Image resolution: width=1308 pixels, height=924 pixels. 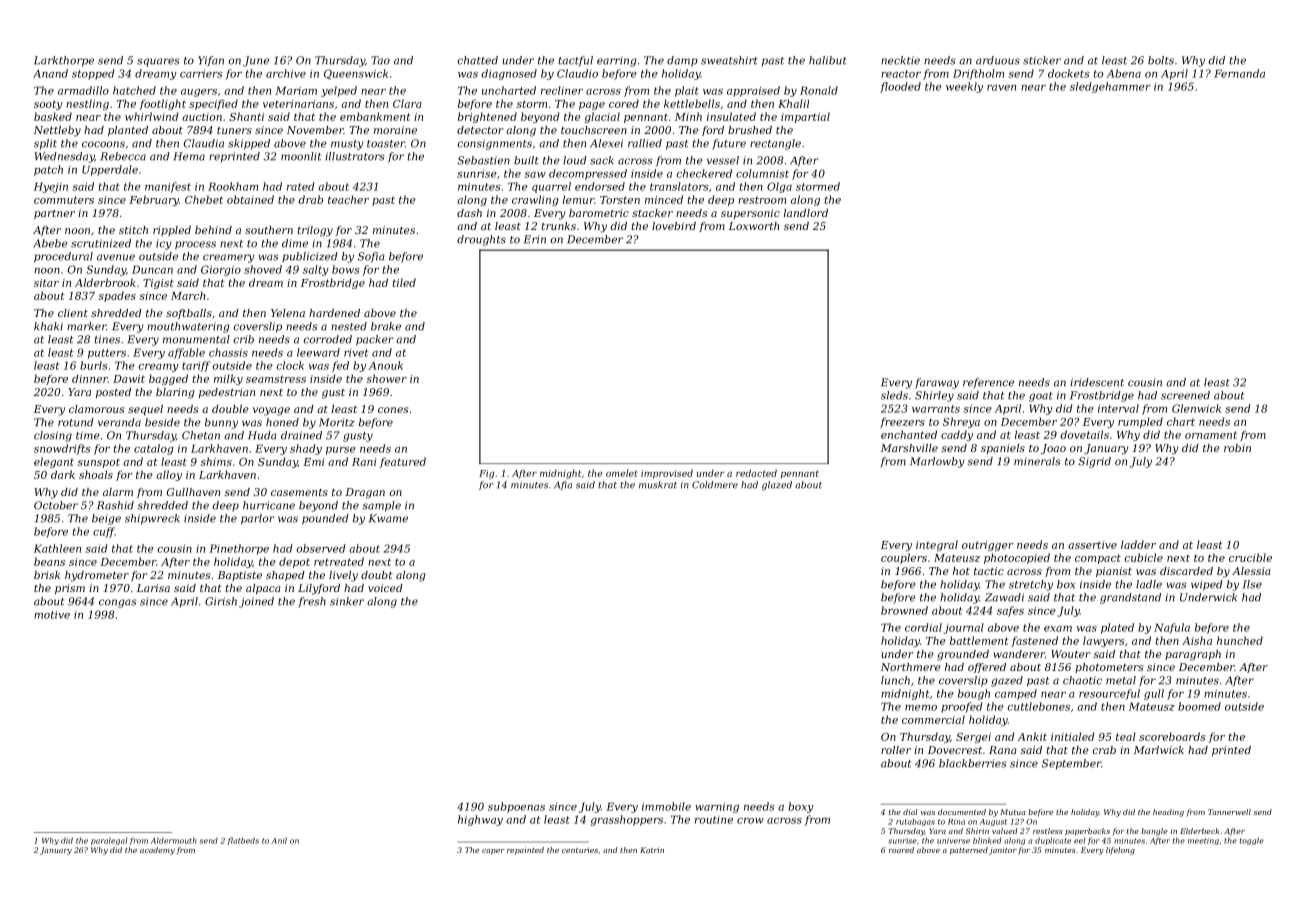 I want to click on paragraph, so click(x=1193, y=655).
